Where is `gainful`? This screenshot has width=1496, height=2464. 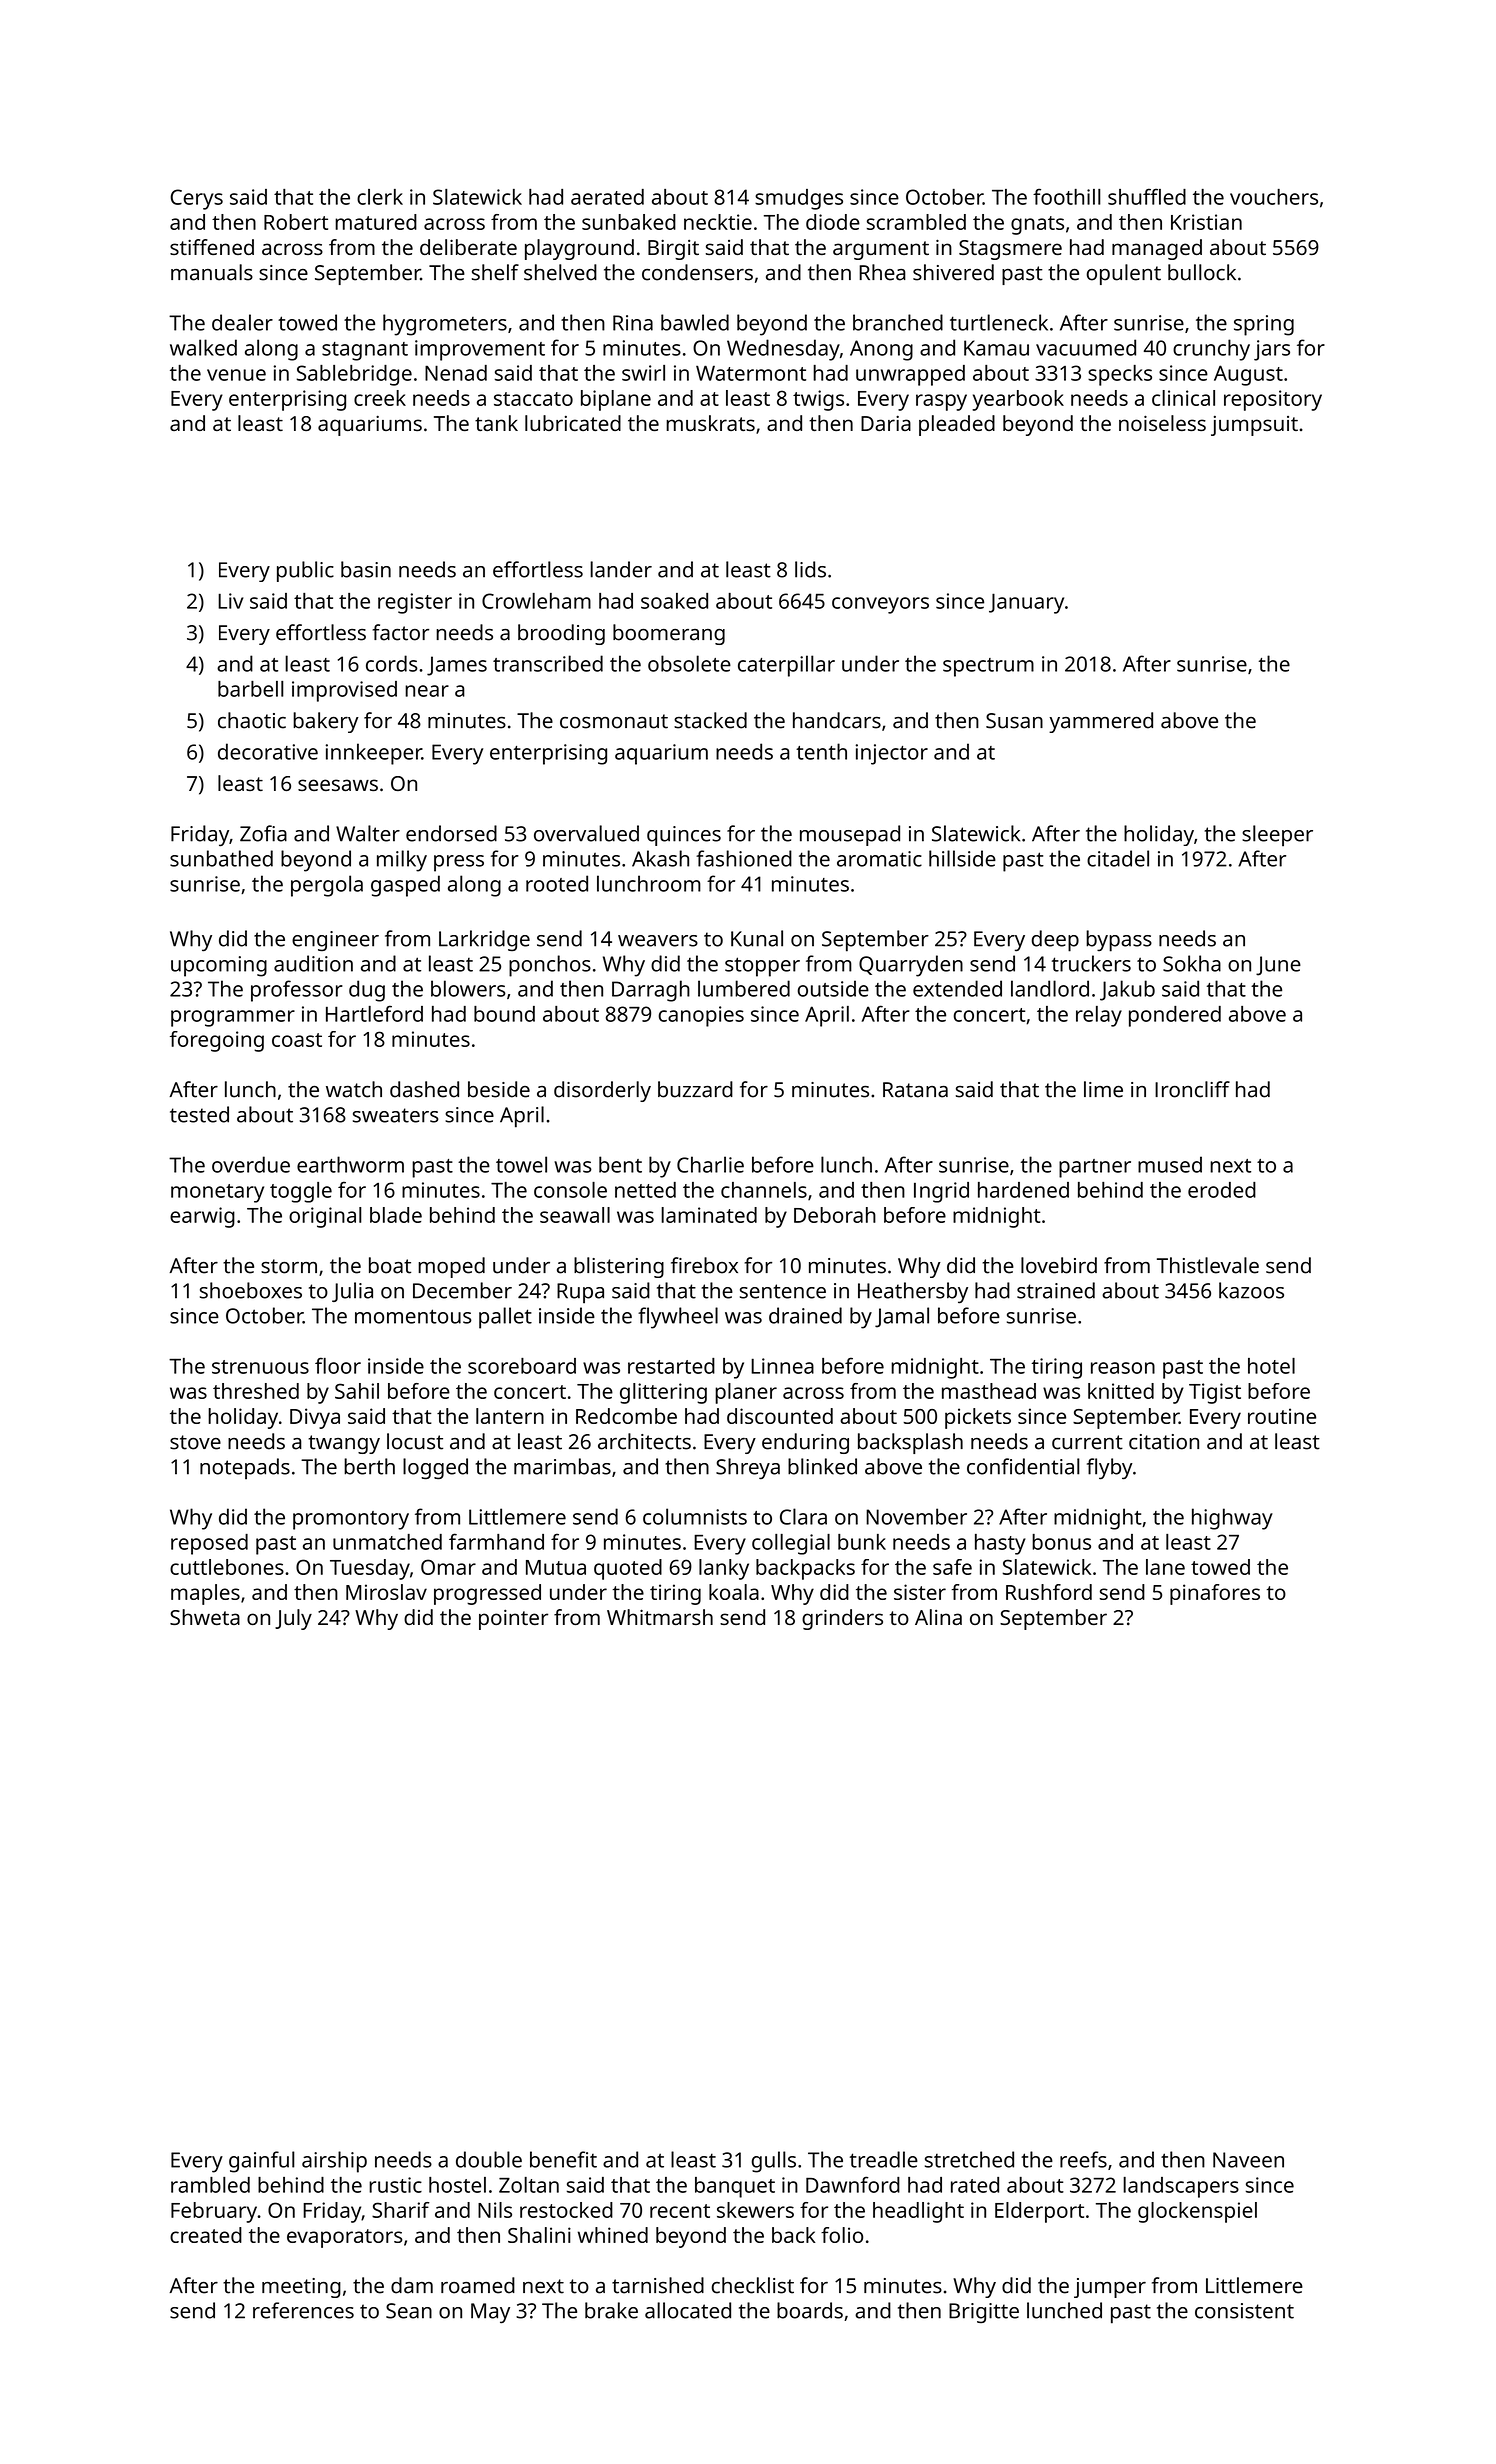
gainful is located at coordinates (262, 2162).
